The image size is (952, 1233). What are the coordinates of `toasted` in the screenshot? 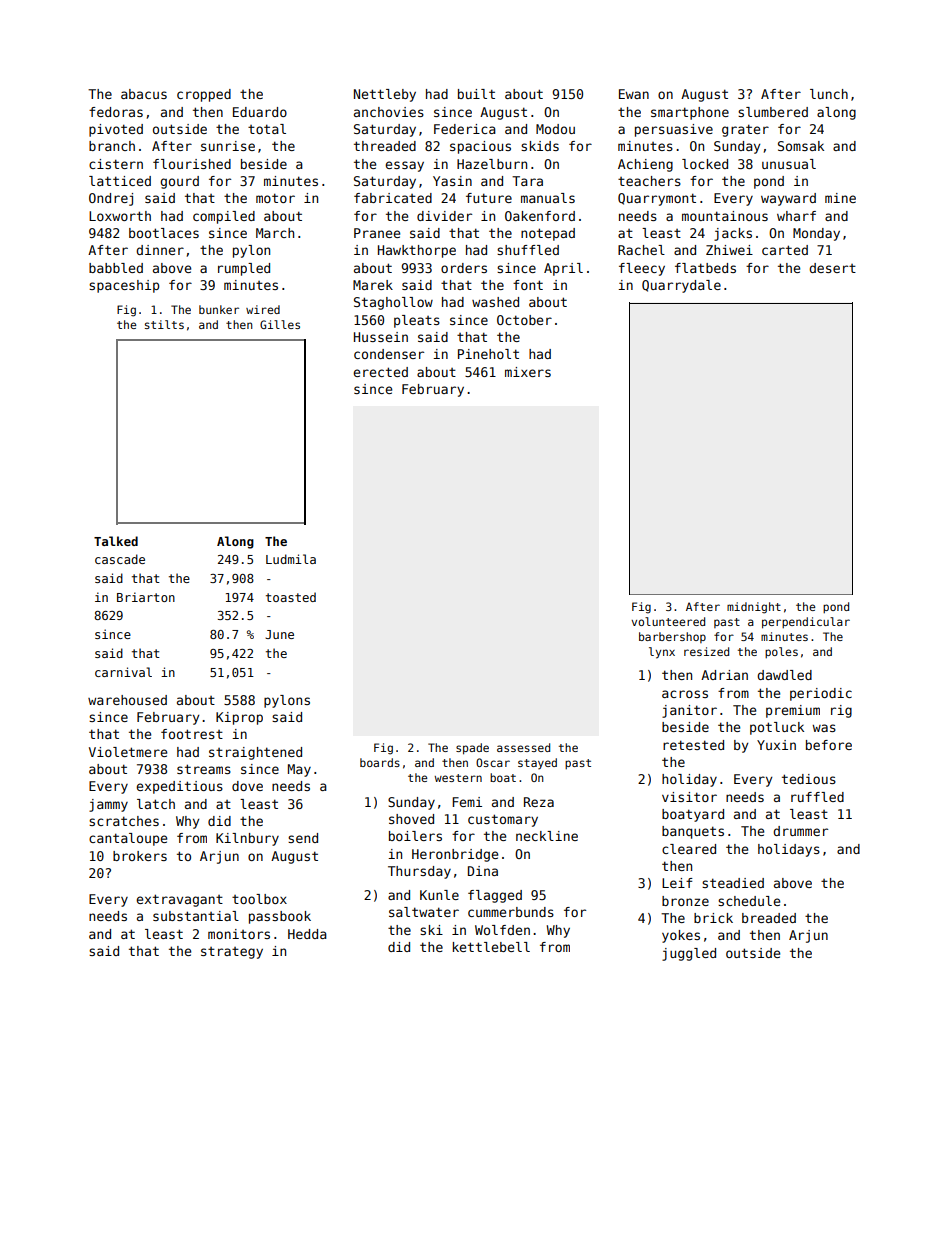 It's located at (291, 597).
